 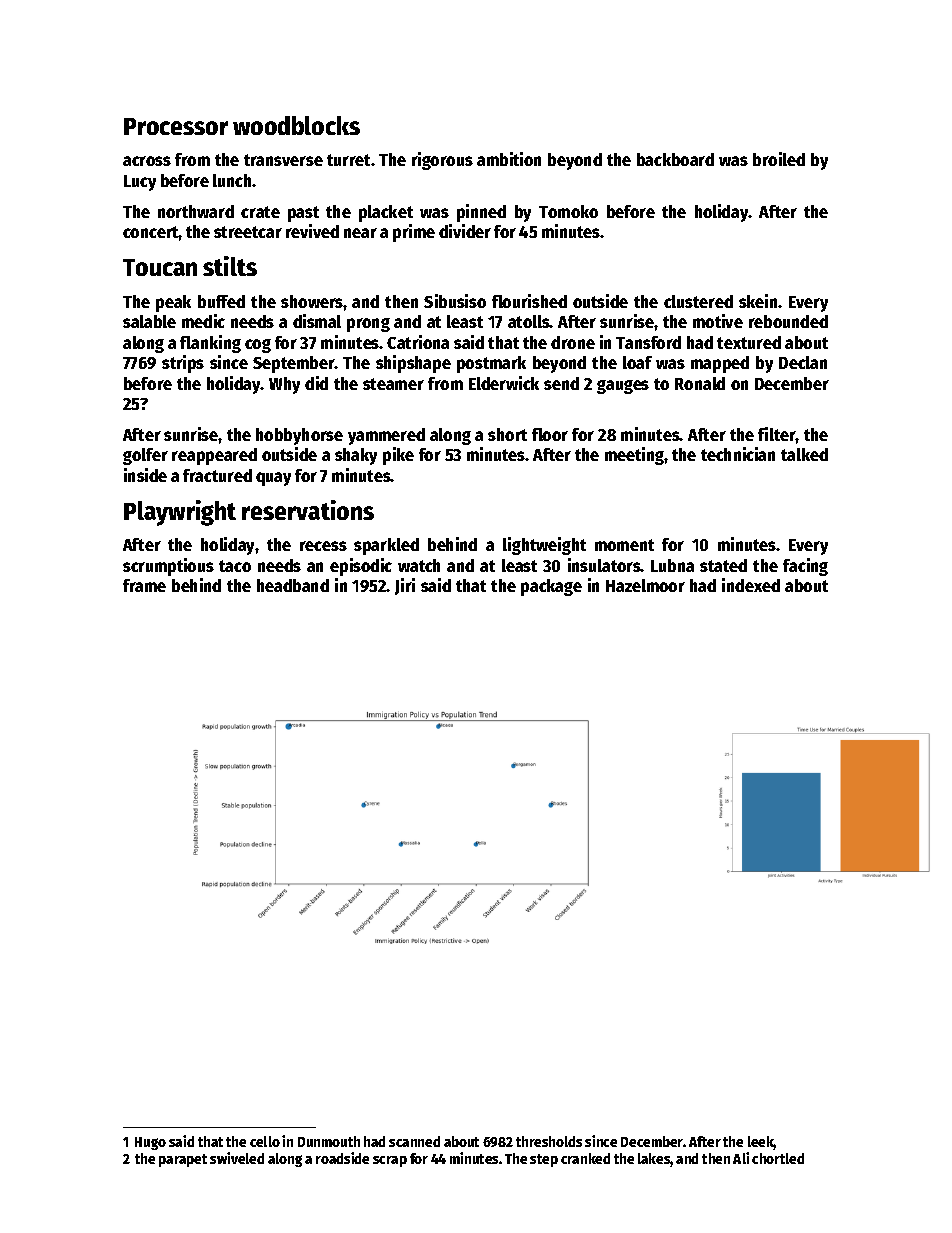 I want to click on salable, so click(x=149, y=321).
